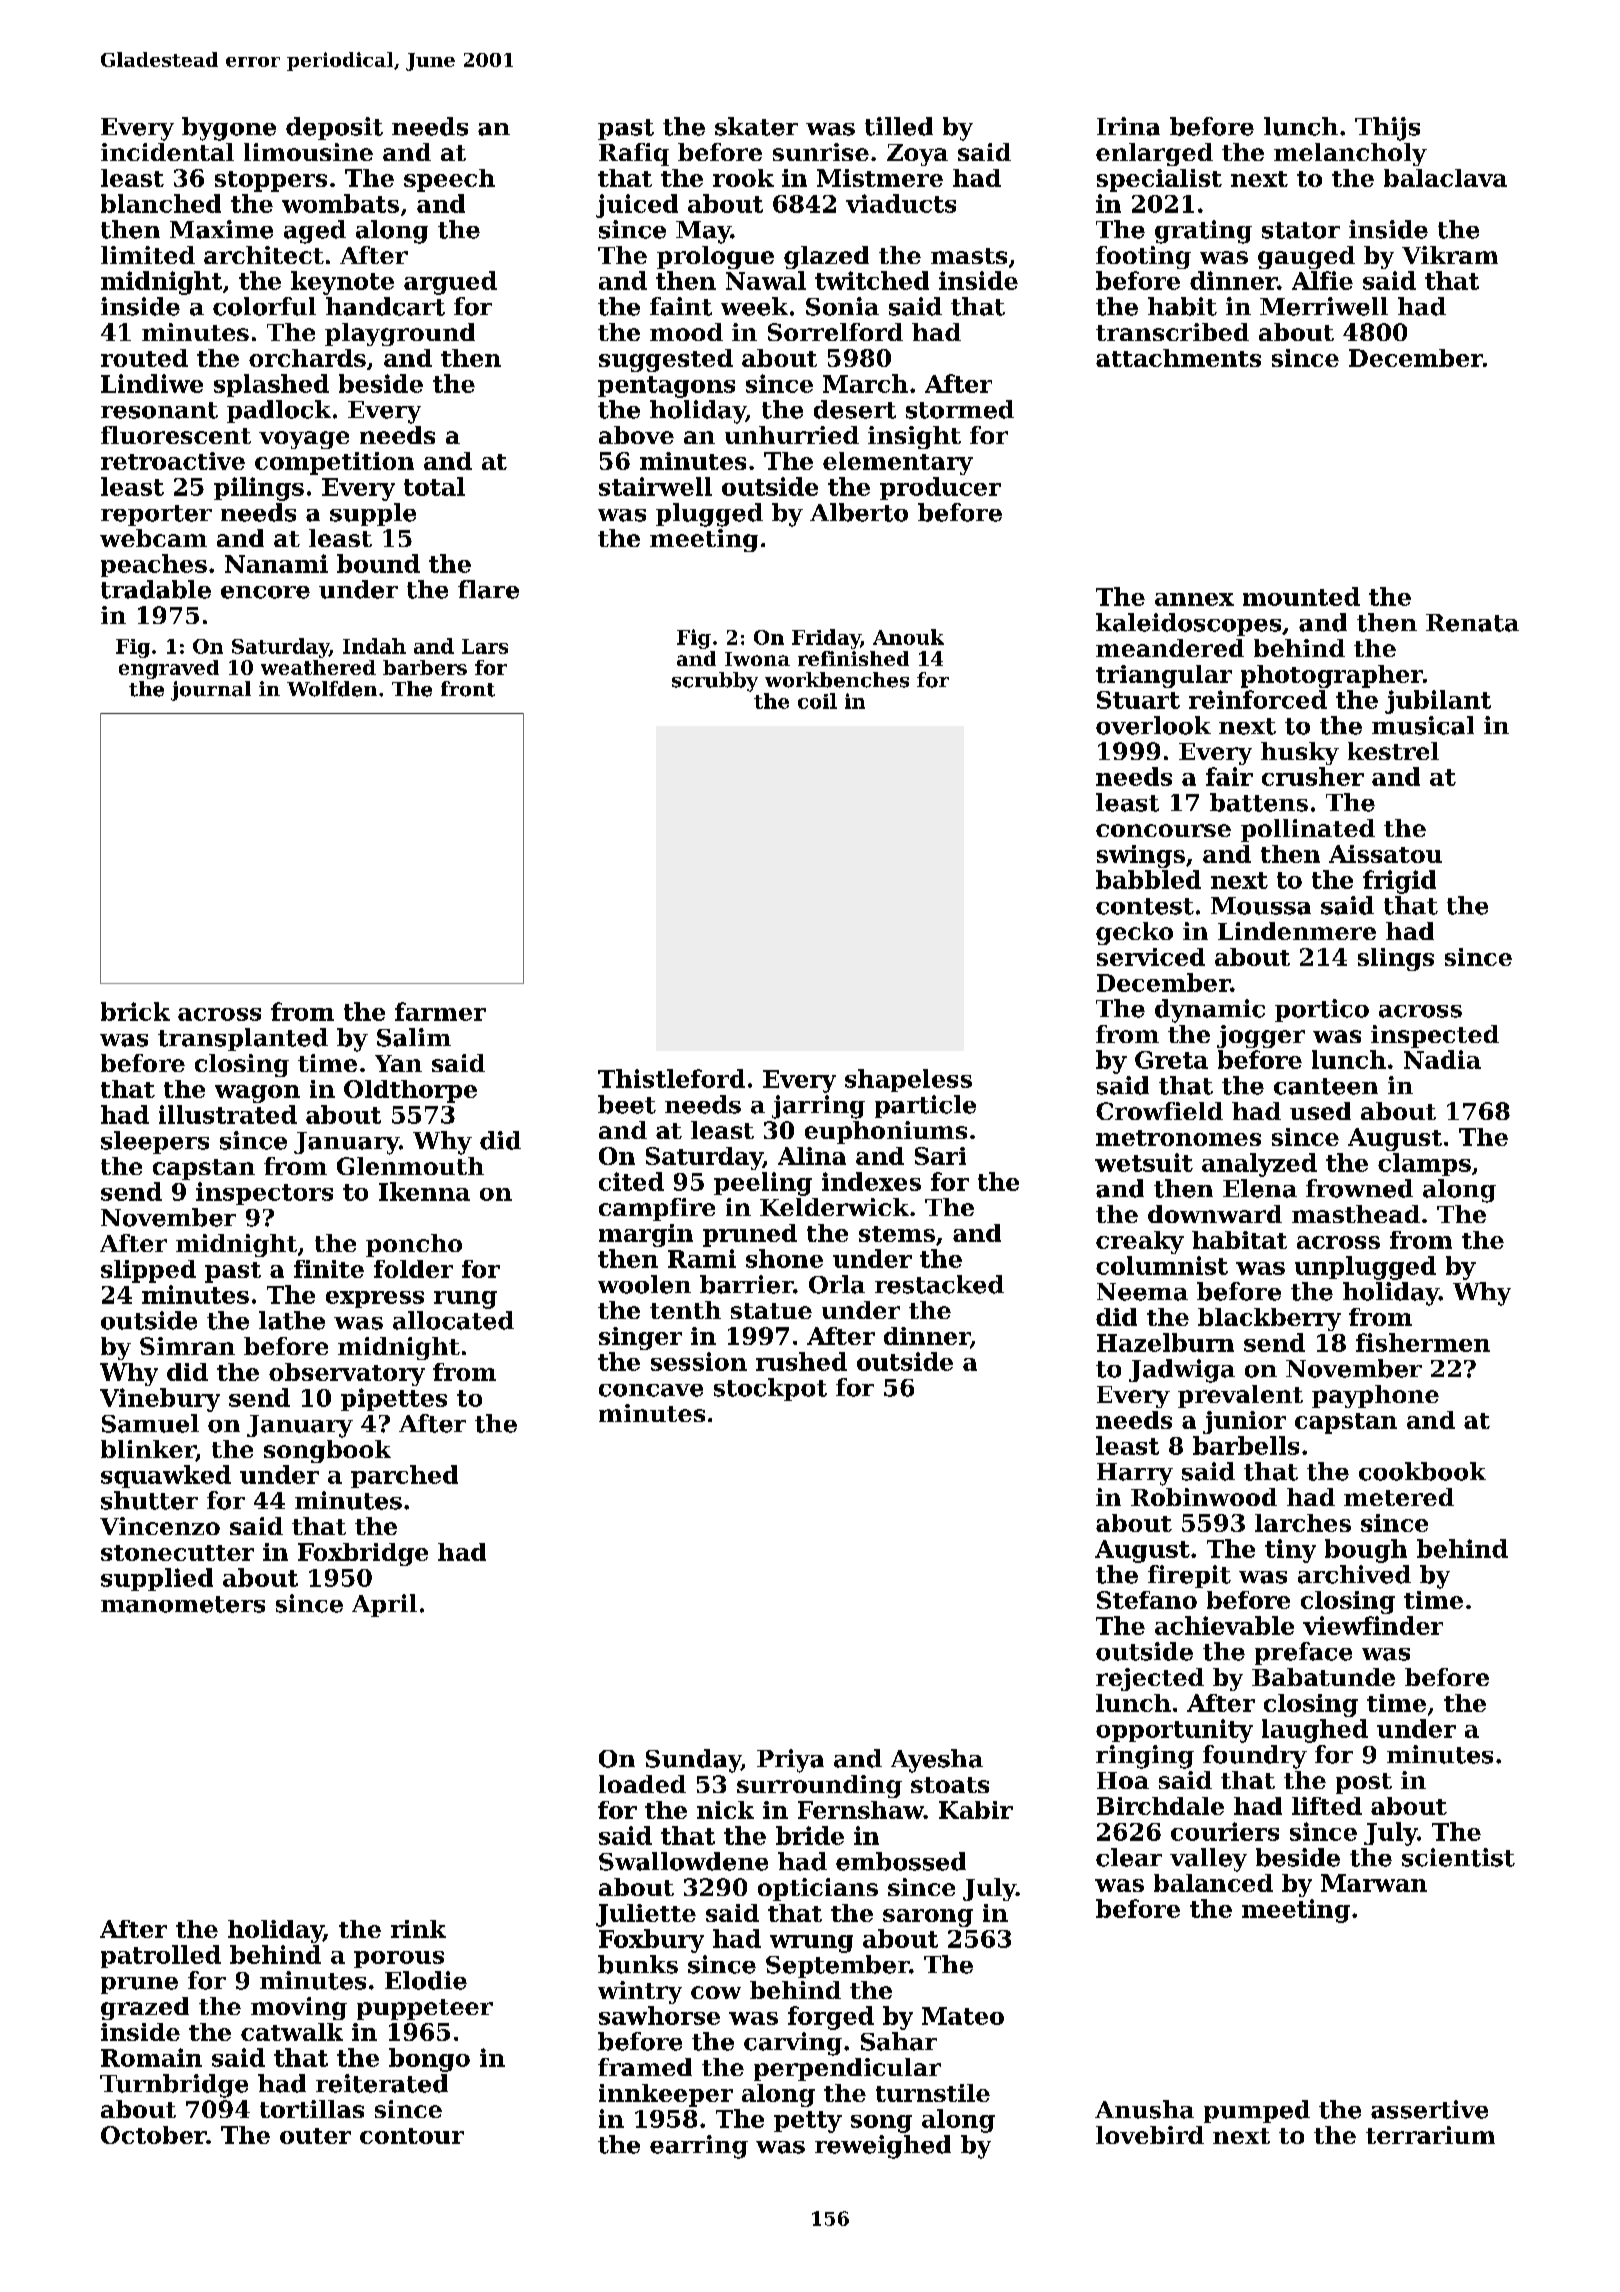 The image size is (1620, 2292). What do you see at coordinates (699, 2147) in the screenshot?
I see `earring` at bounding box center [699, 2147].
